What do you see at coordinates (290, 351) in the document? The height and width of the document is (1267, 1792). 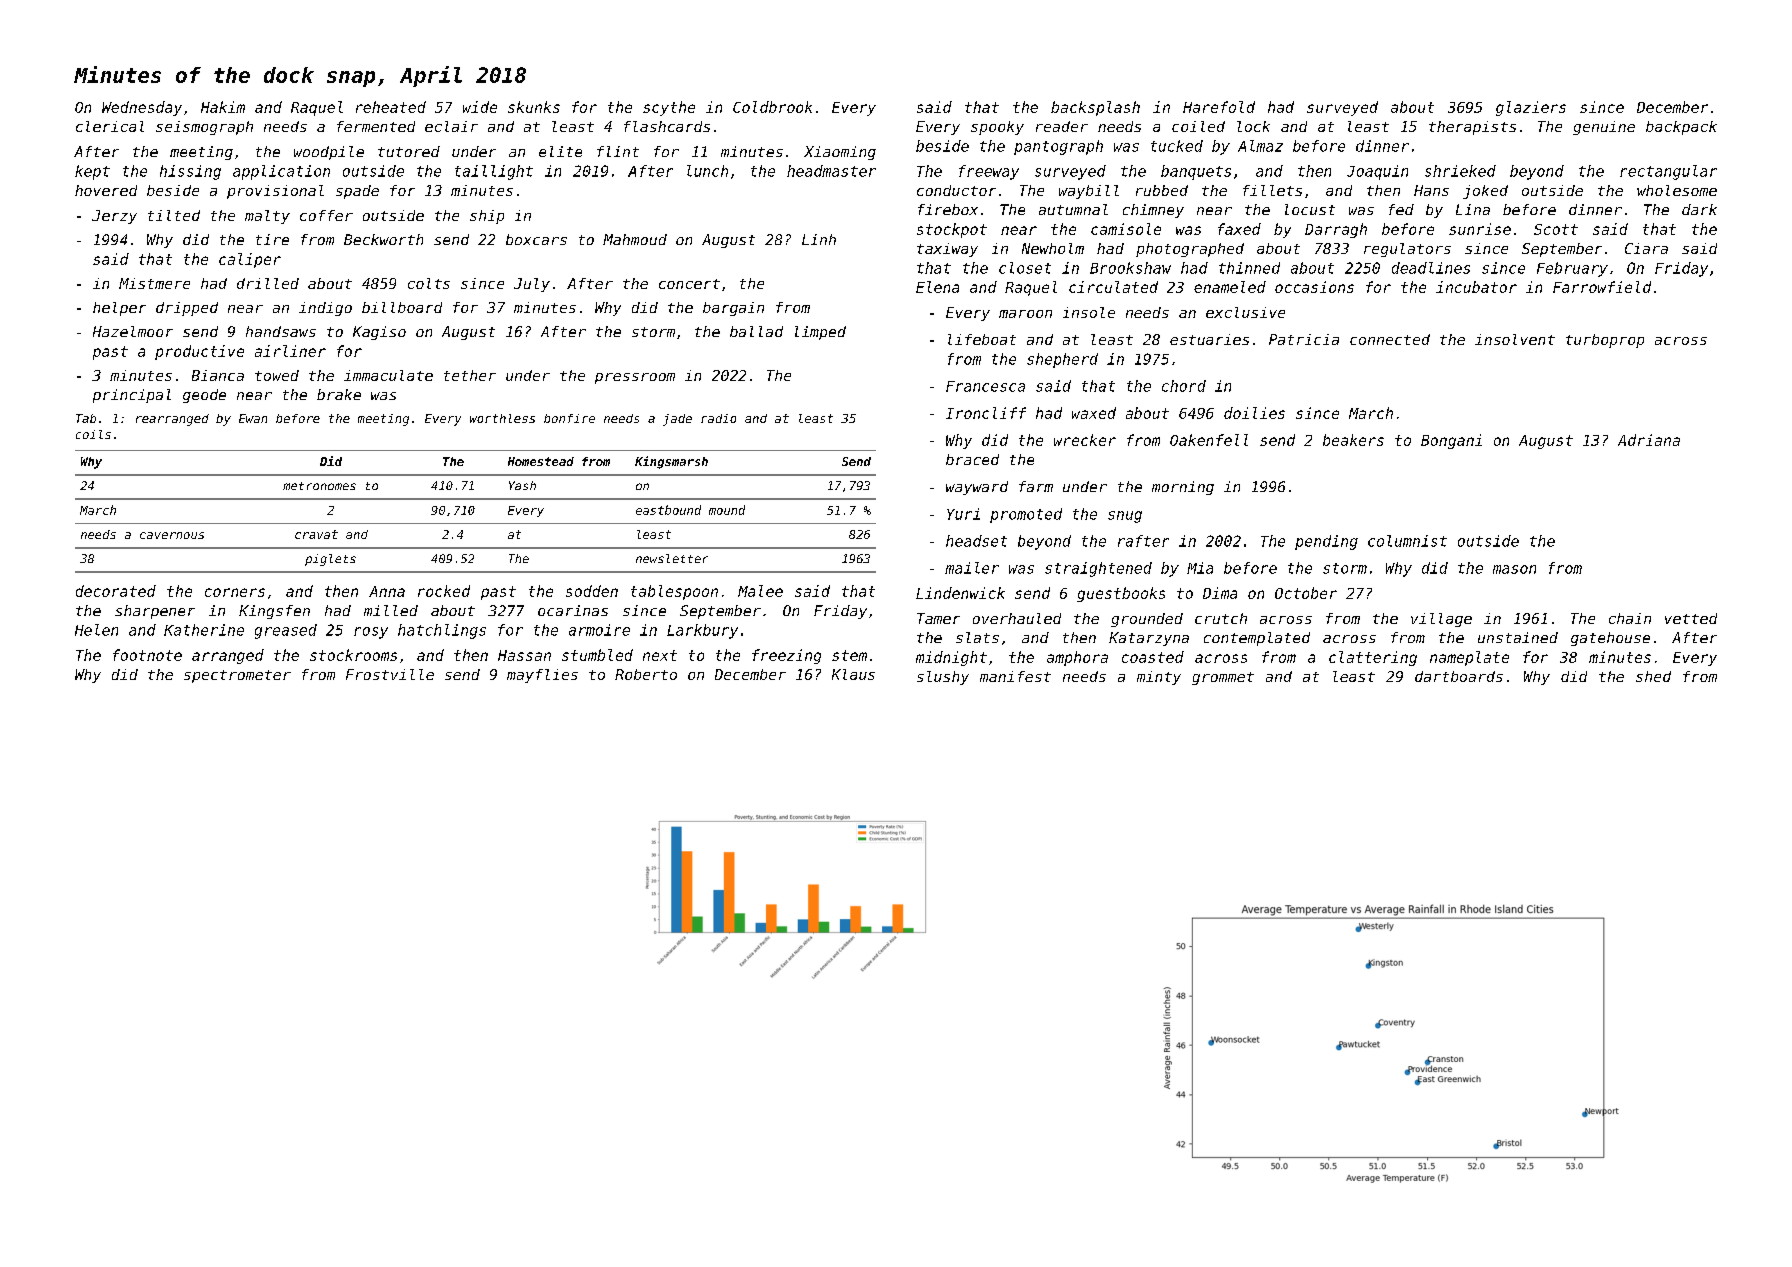 I see `airliner` at bounding box center [290, 351].
